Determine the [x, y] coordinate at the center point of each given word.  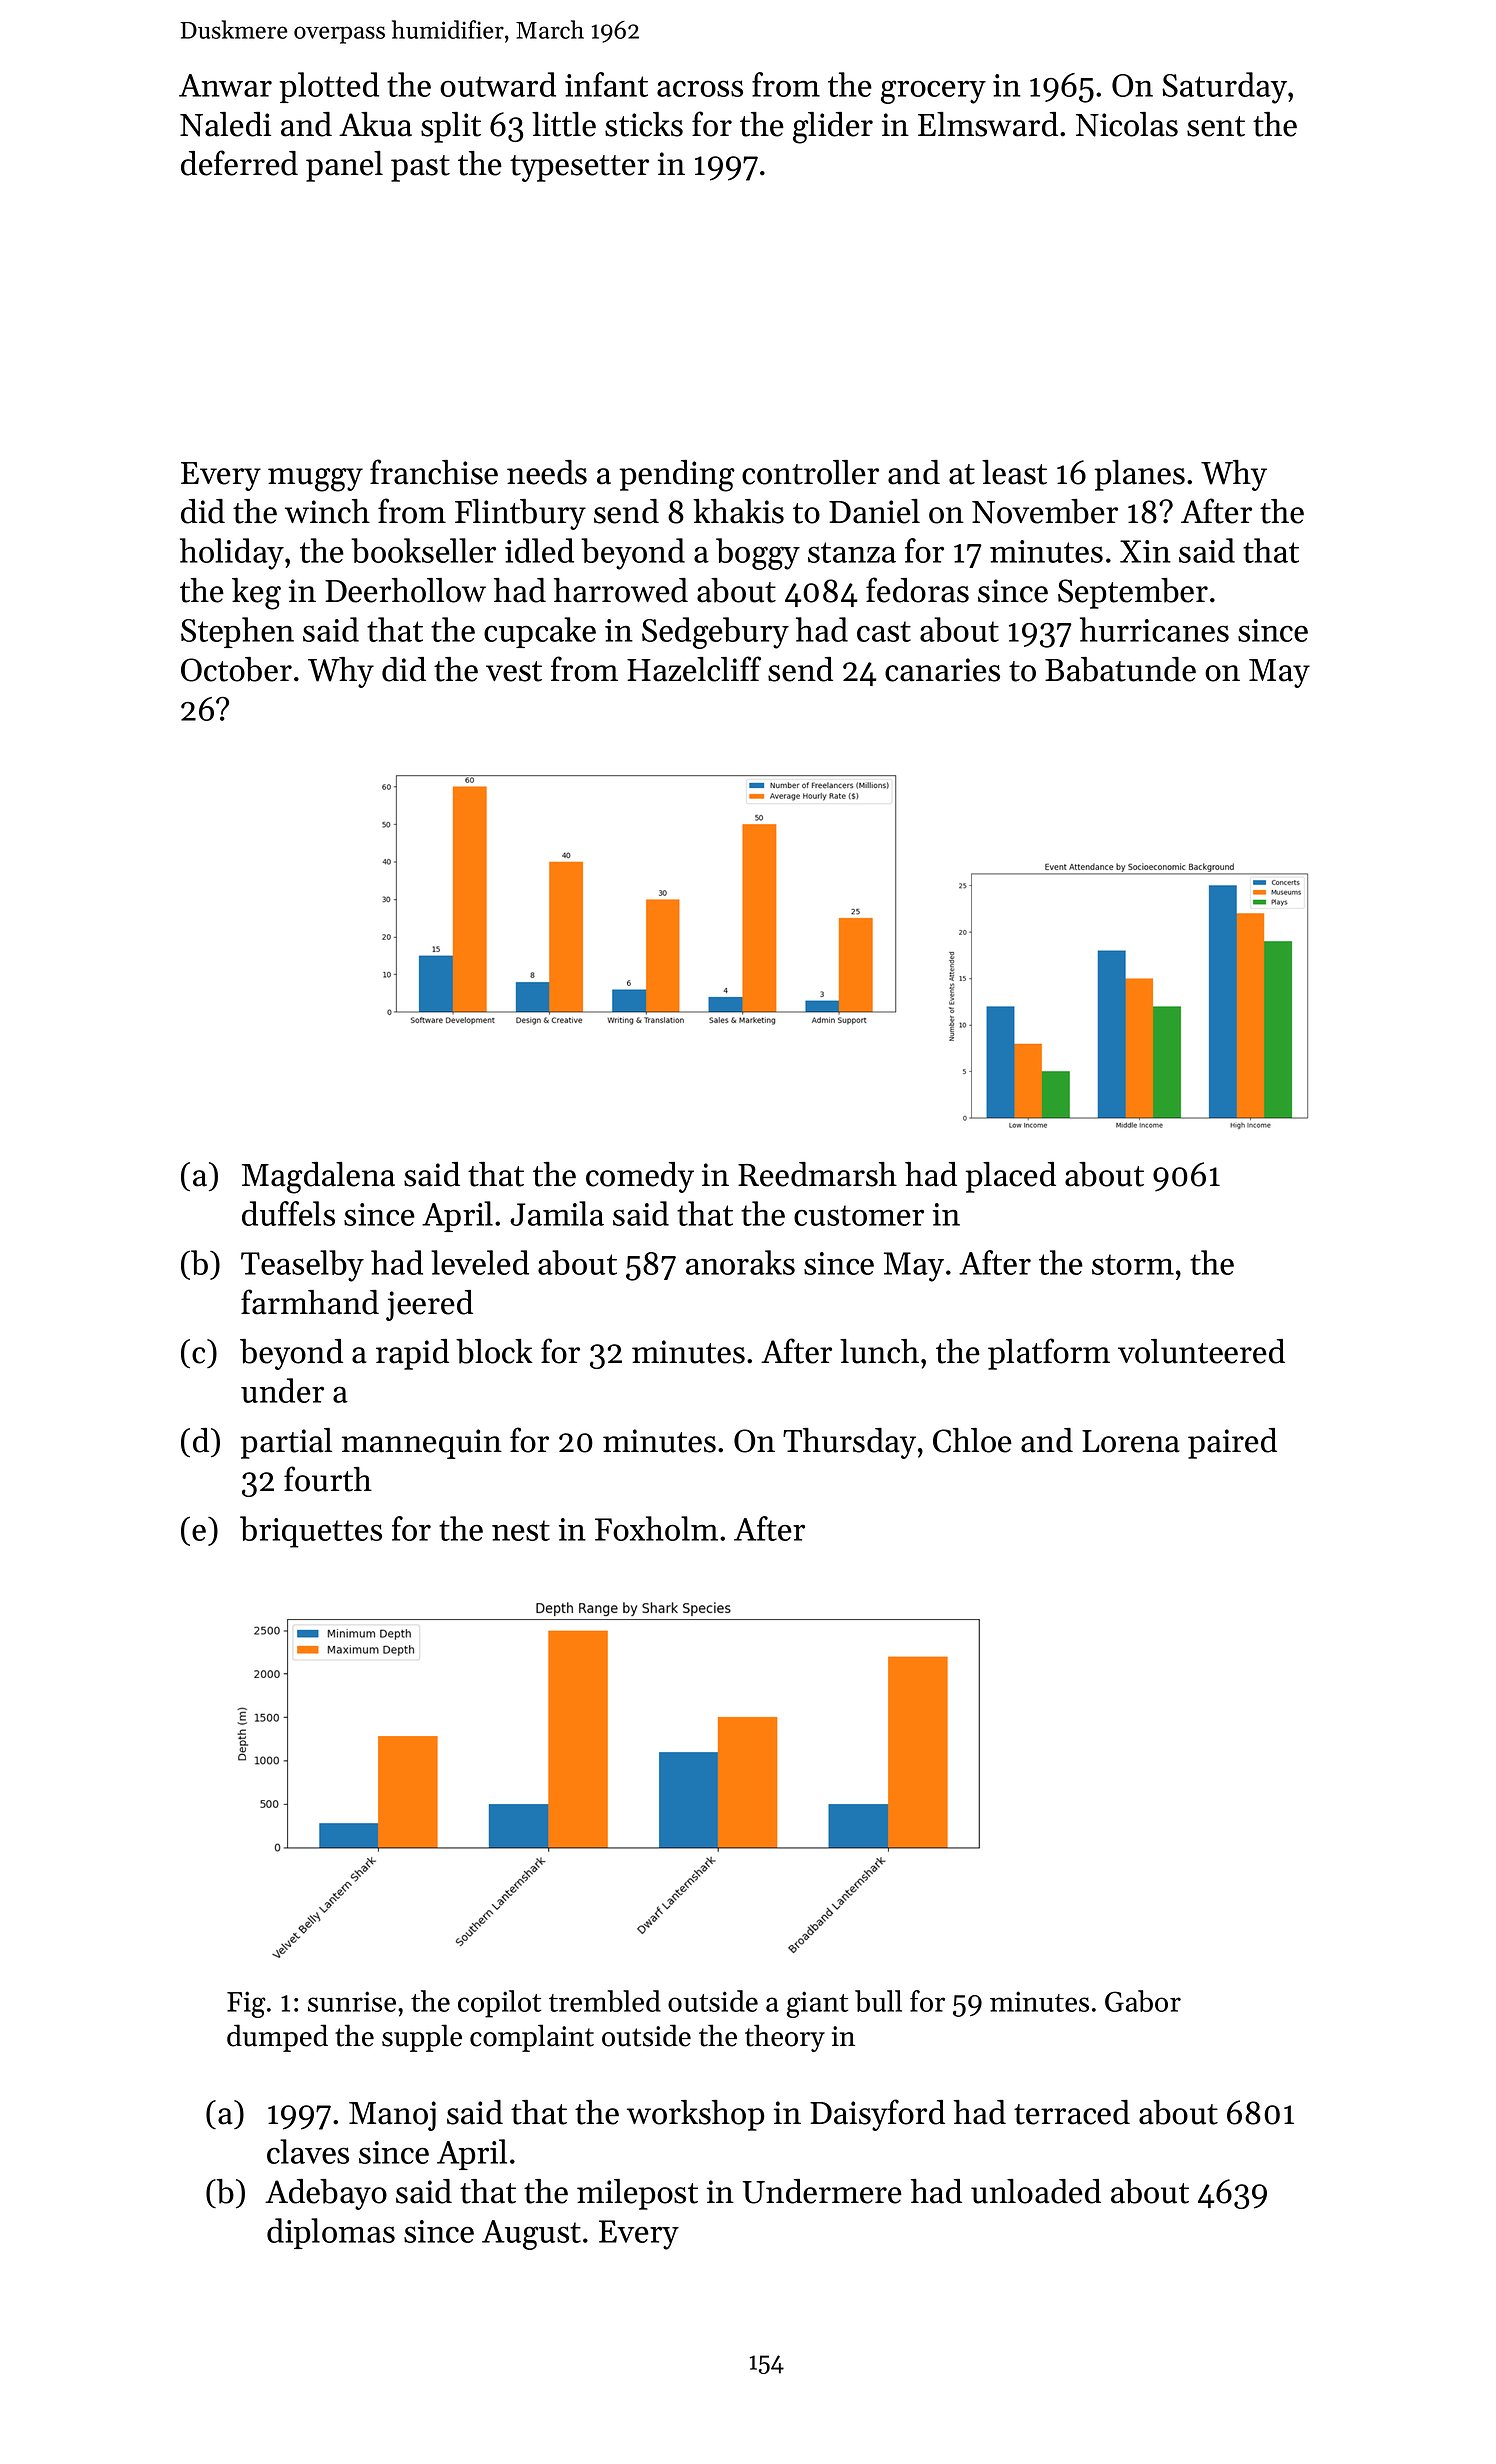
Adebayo [326, 2194]
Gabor [1143, 2001]
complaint [532, 2038]
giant [817, 2004]
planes [1139, 475]
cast [884, 631]
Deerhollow [405, 590]
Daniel [874, 511]
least [1014, 472]
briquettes [311, 1532]
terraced [1072, 2112]
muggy [315, 480]
